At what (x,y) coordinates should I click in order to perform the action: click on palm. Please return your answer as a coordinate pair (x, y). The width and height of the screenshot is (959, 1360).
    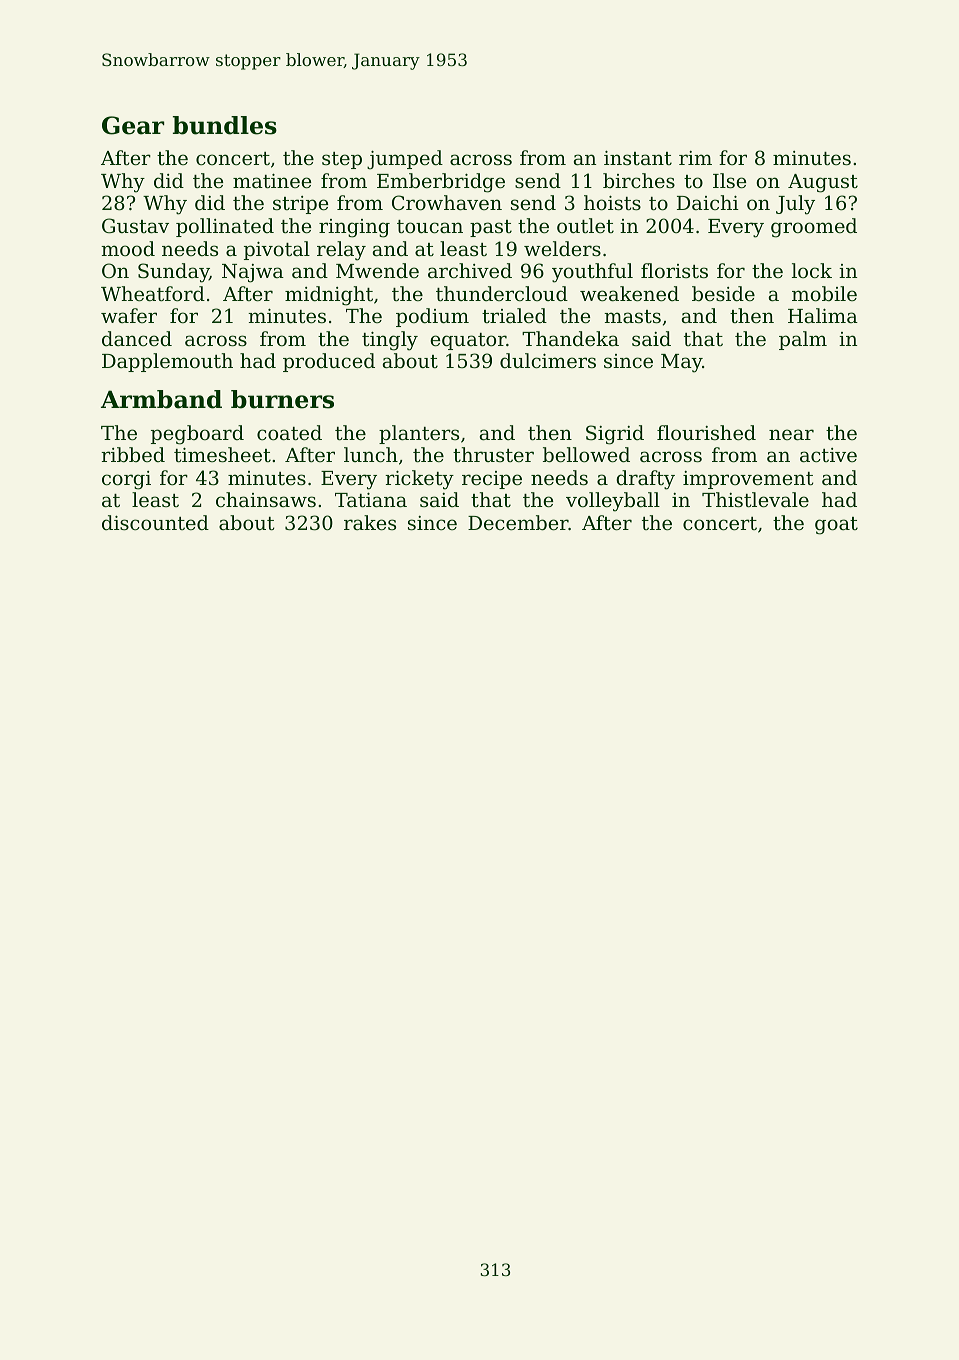
    Looking at the image, I should click on (803, 340).
